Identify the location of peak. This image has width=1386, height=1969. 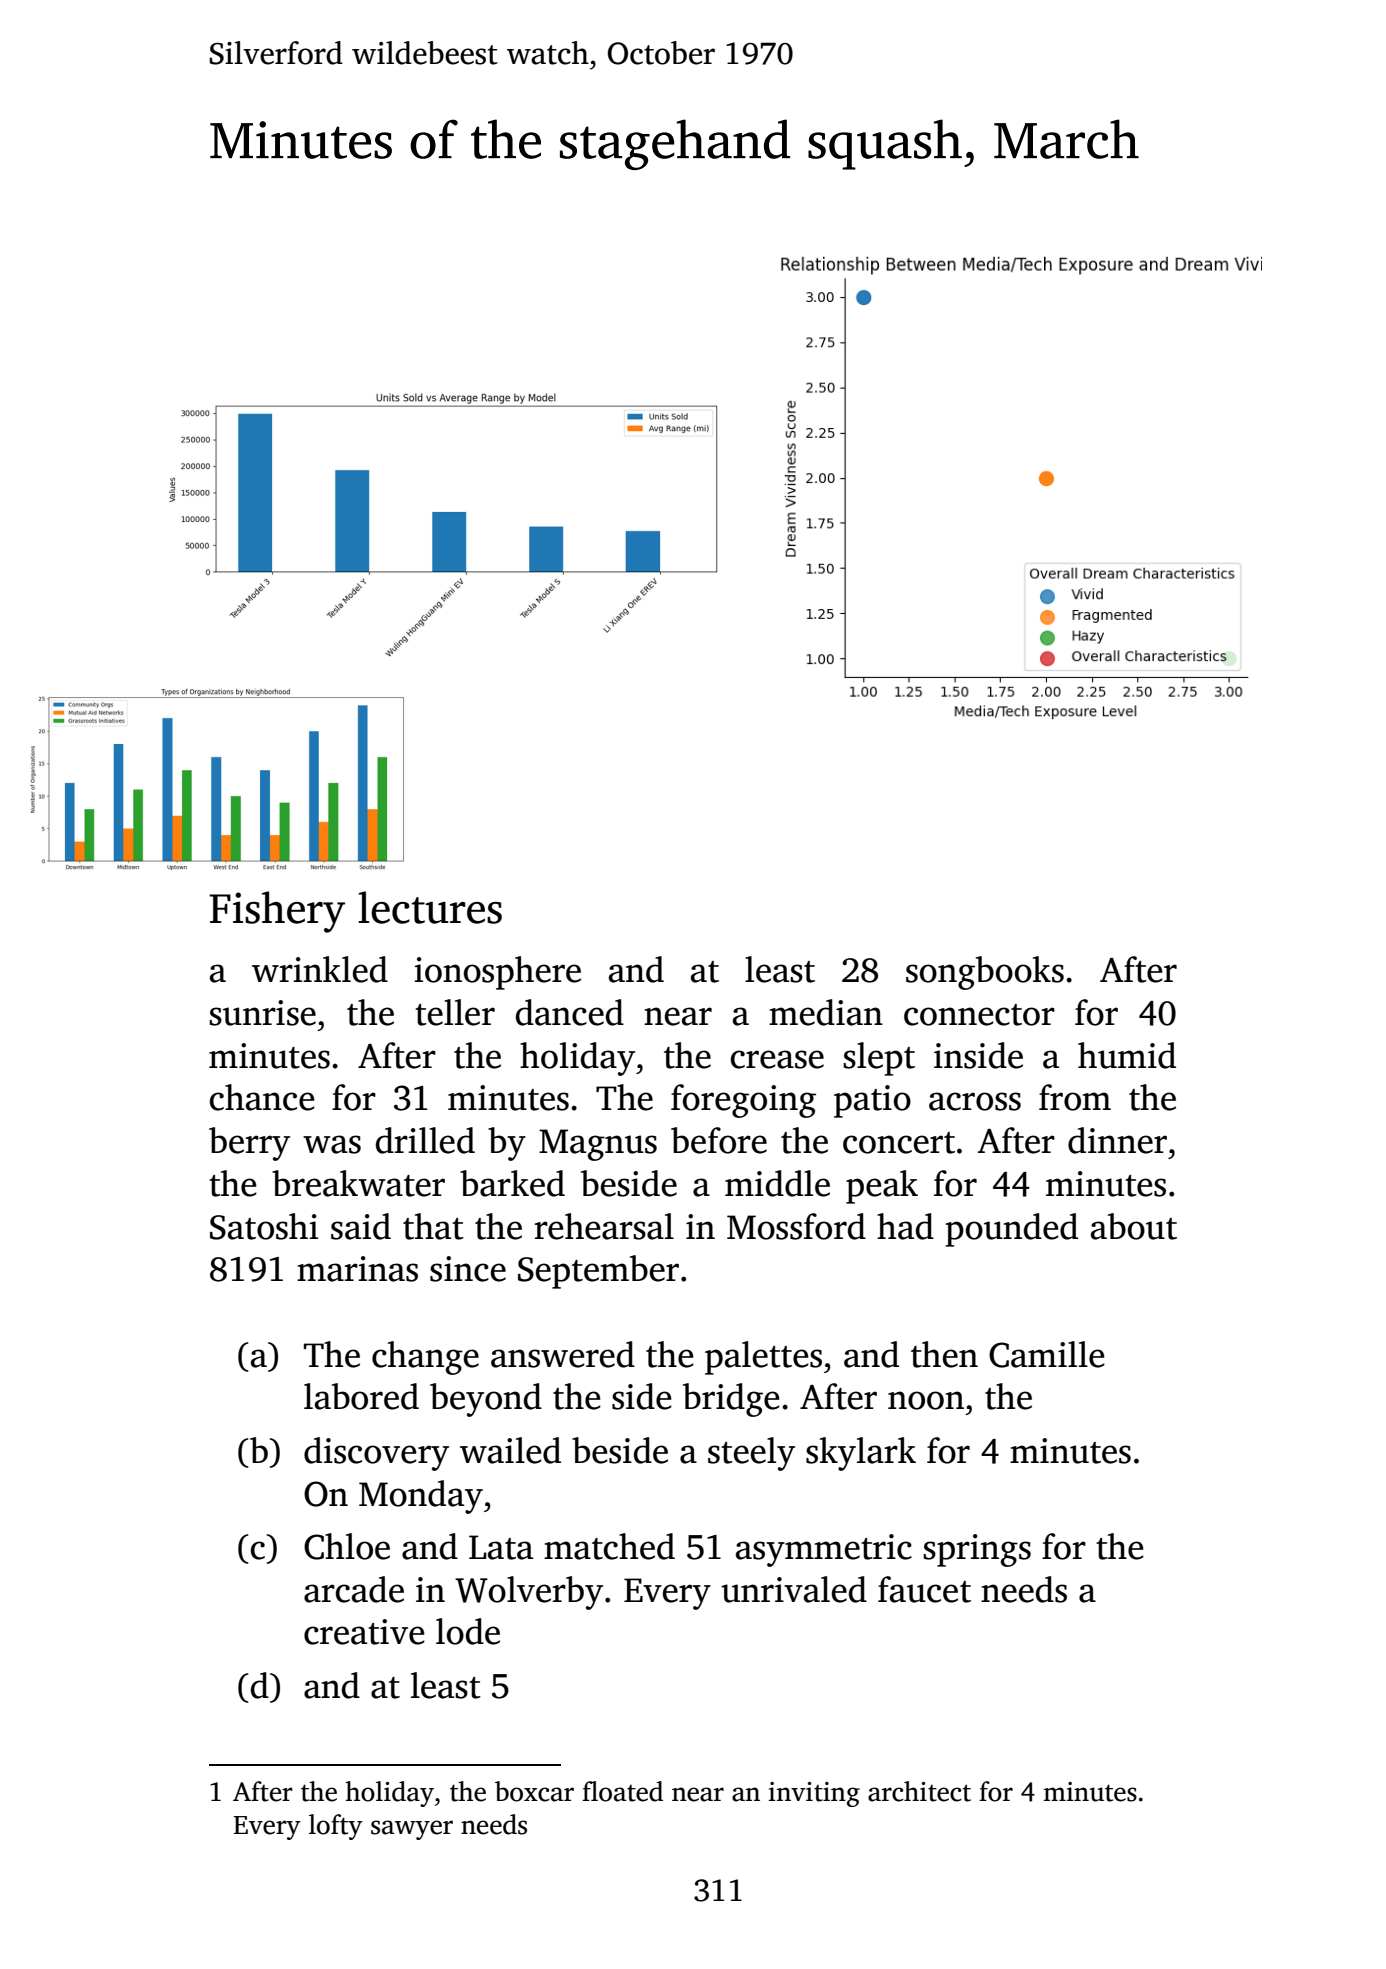
(882, 1187).
